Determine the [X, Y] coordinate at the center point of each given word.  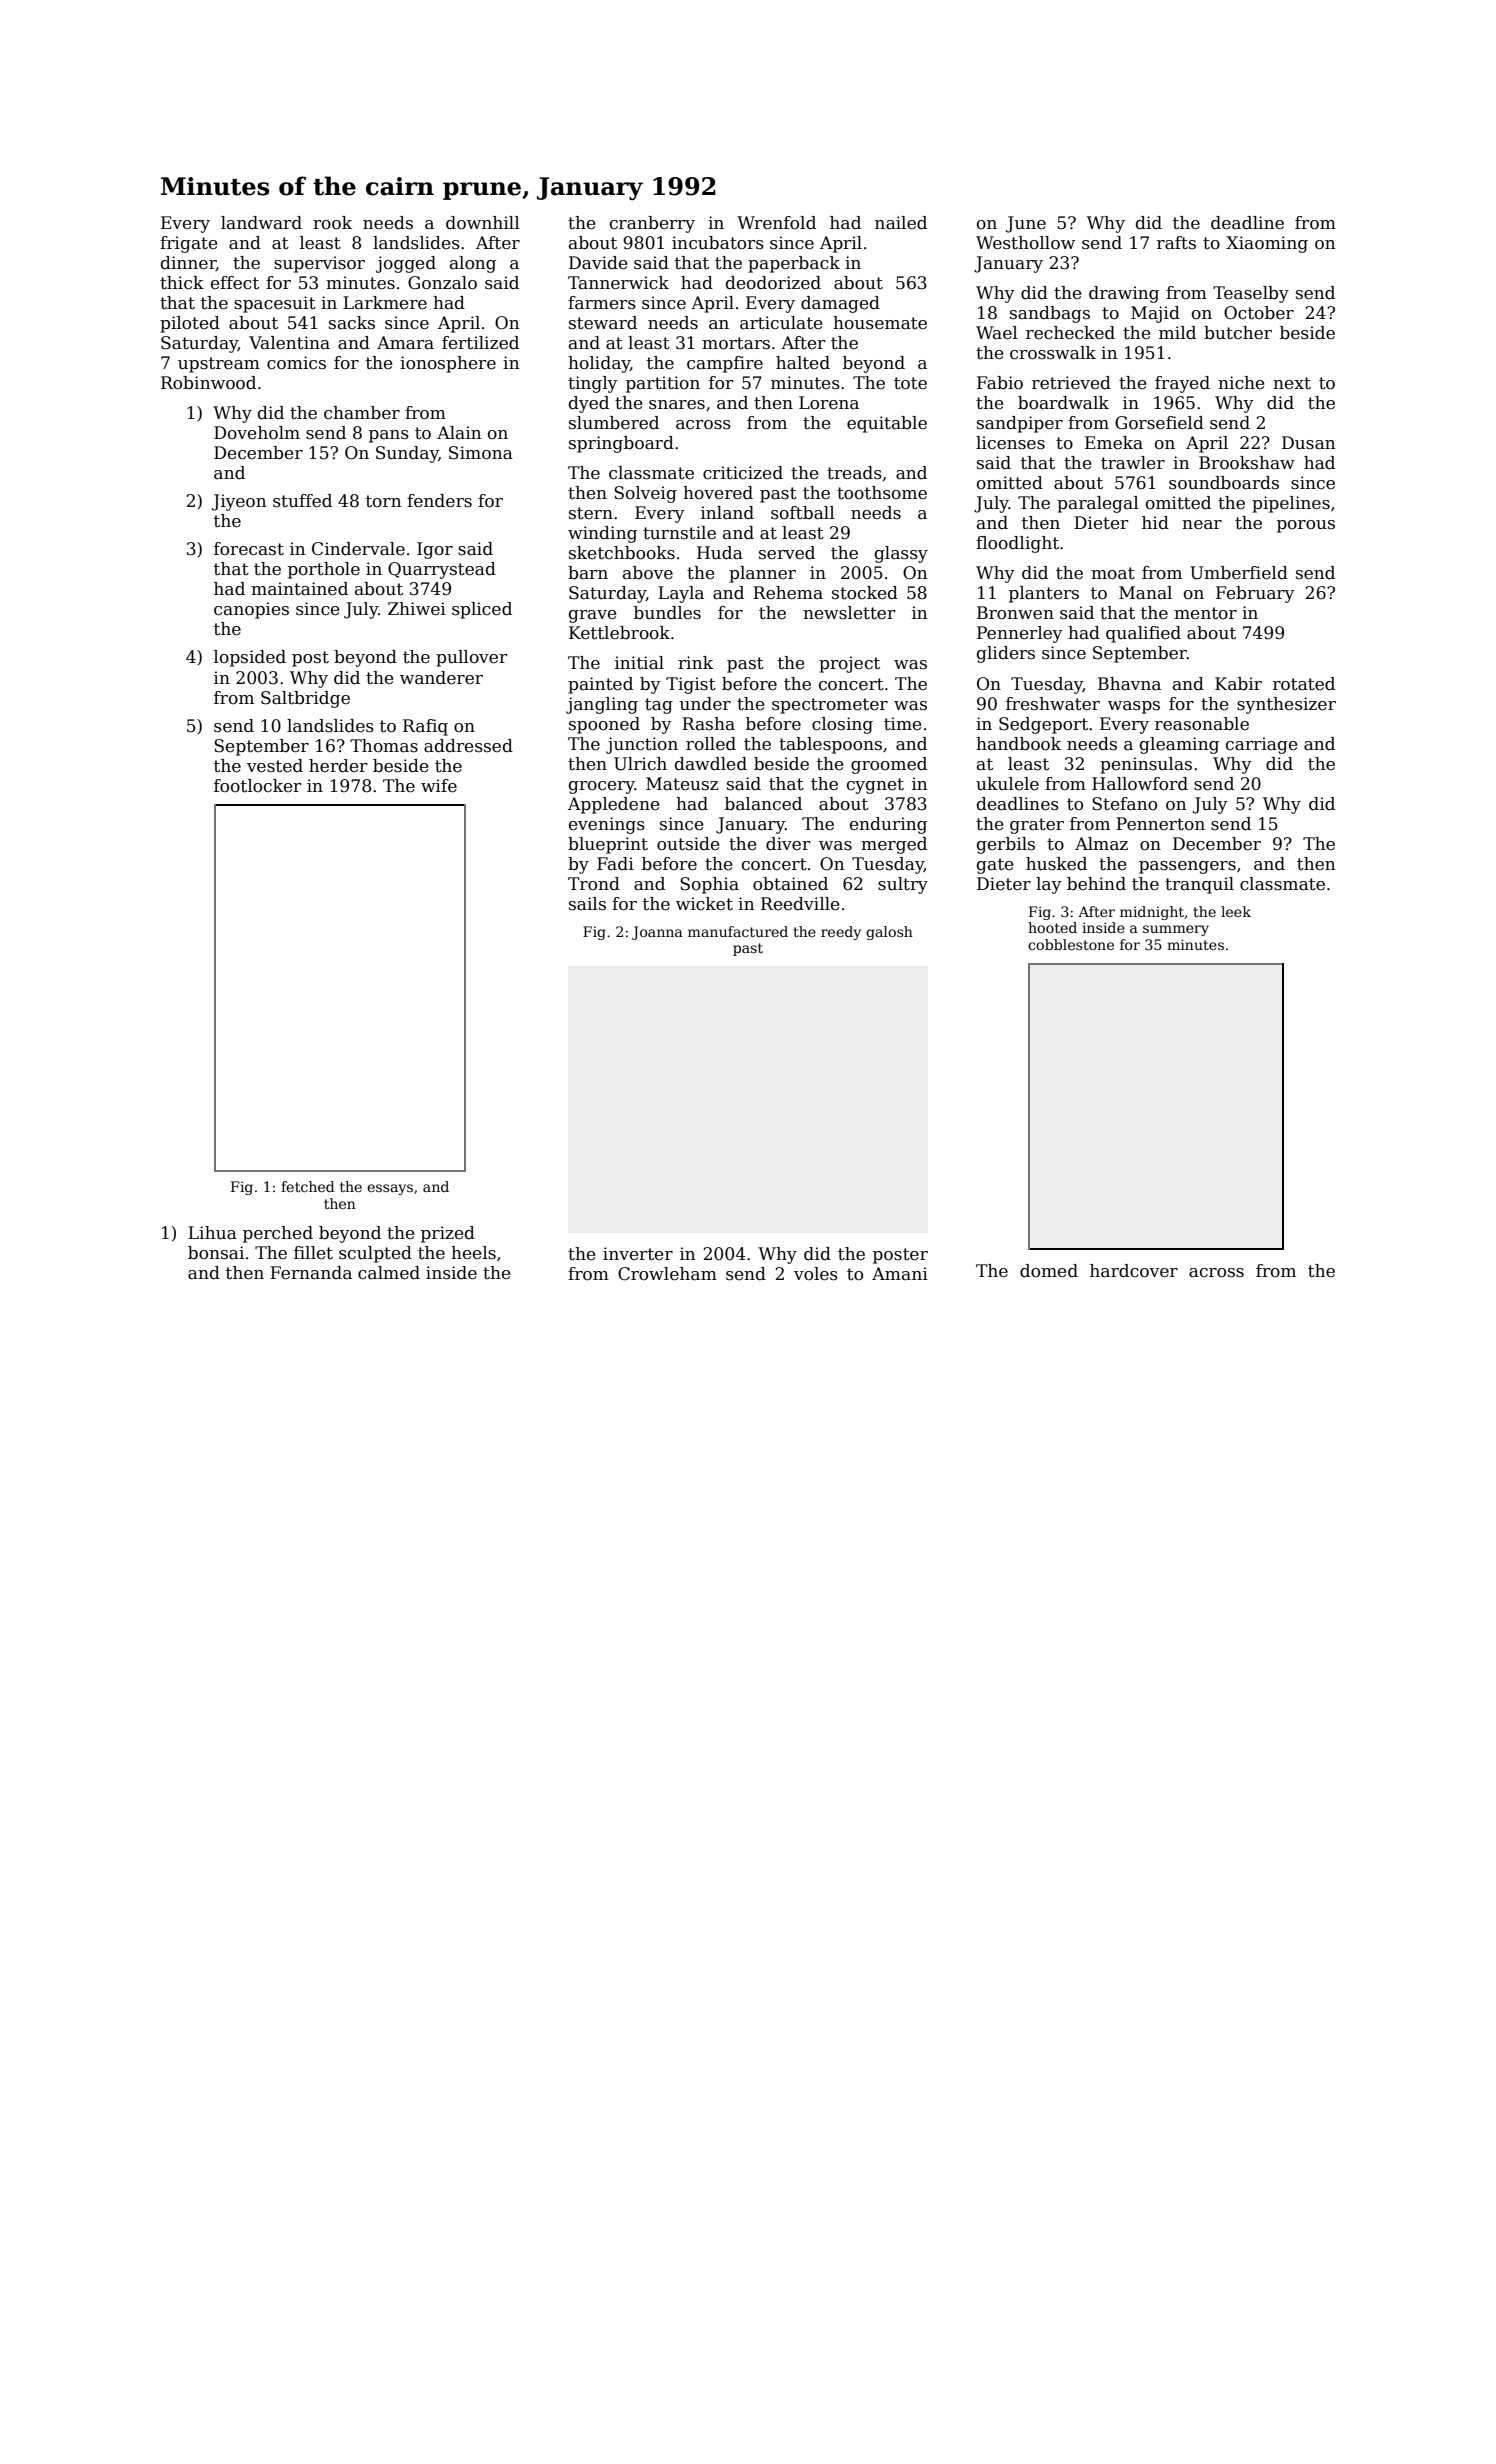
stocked [865, 593]
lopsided [250, 658]
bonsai [216, 1253]
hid [1155, 523]
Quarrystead [442, 570]
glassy [901, 554]
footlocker [258, 786]
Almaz [1101, 844]
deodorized [773, 283]
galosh [889, 933]
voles [816, 1274]
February [1255, 594]
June [1026, 224]
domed [1049, 1271]
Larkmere [385, 303]
